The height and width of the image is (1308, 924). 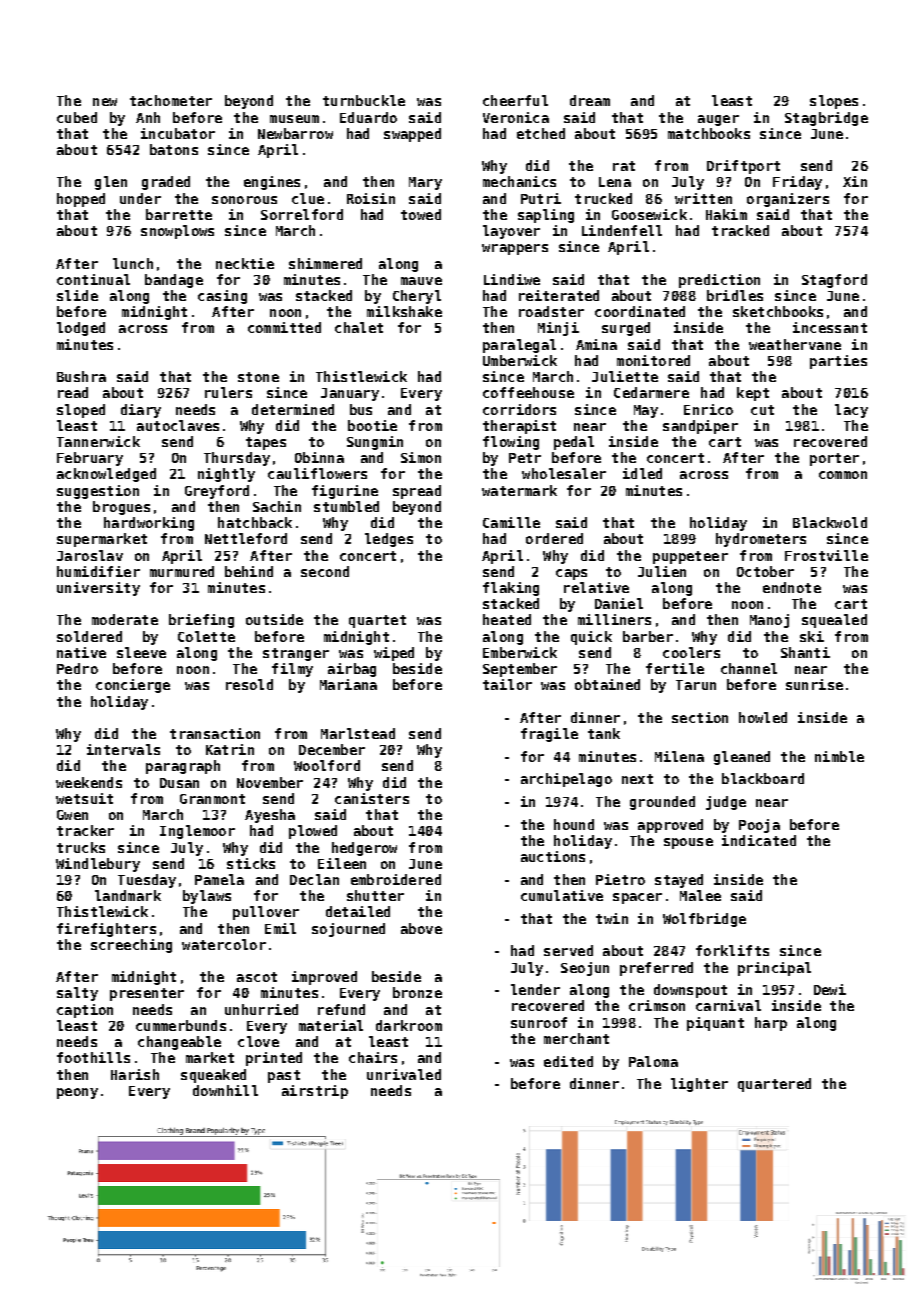 I want to click on embroidered, so click(x=396, y=879).
